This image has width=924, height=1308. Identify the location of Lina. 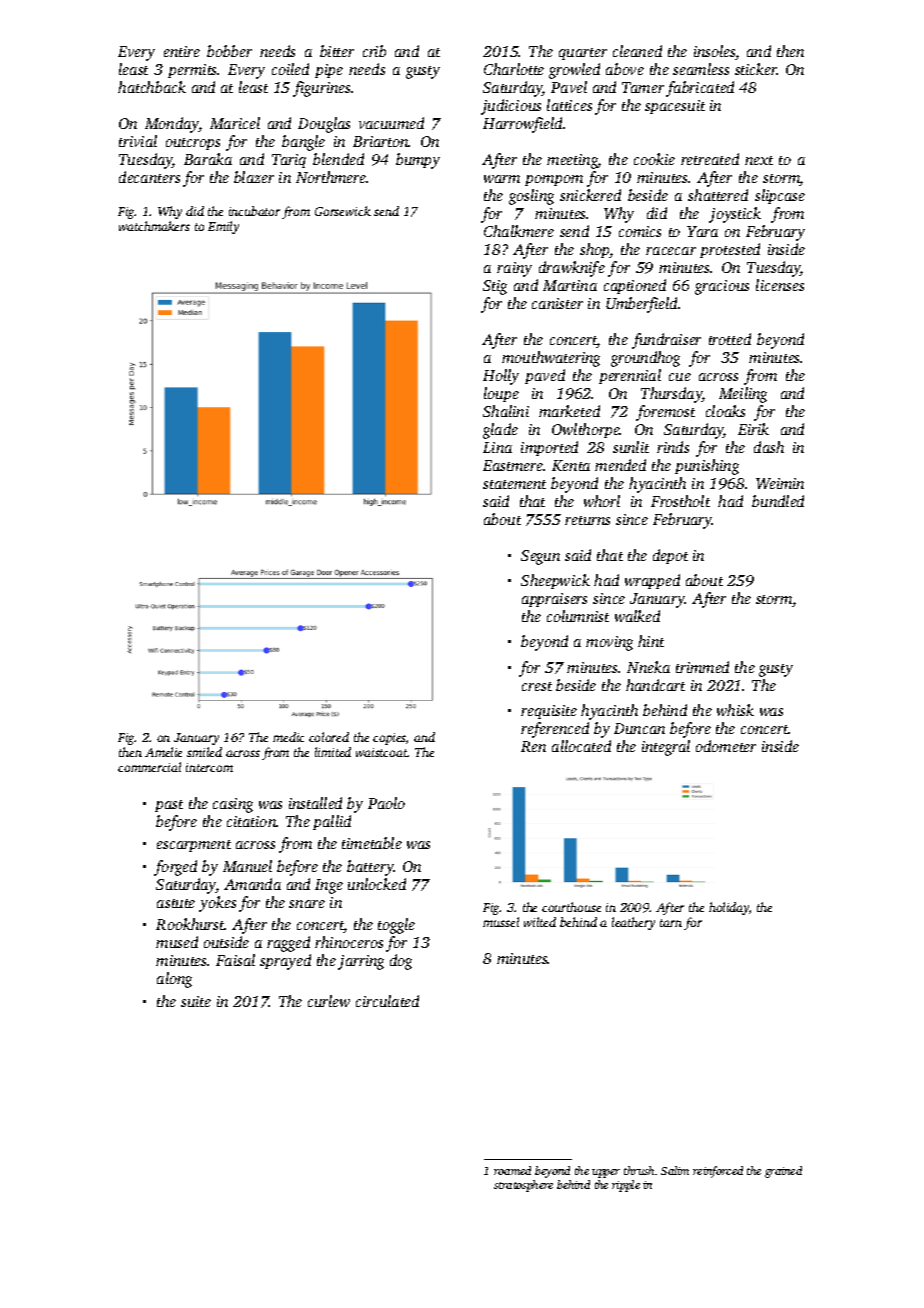
(497, 447).
